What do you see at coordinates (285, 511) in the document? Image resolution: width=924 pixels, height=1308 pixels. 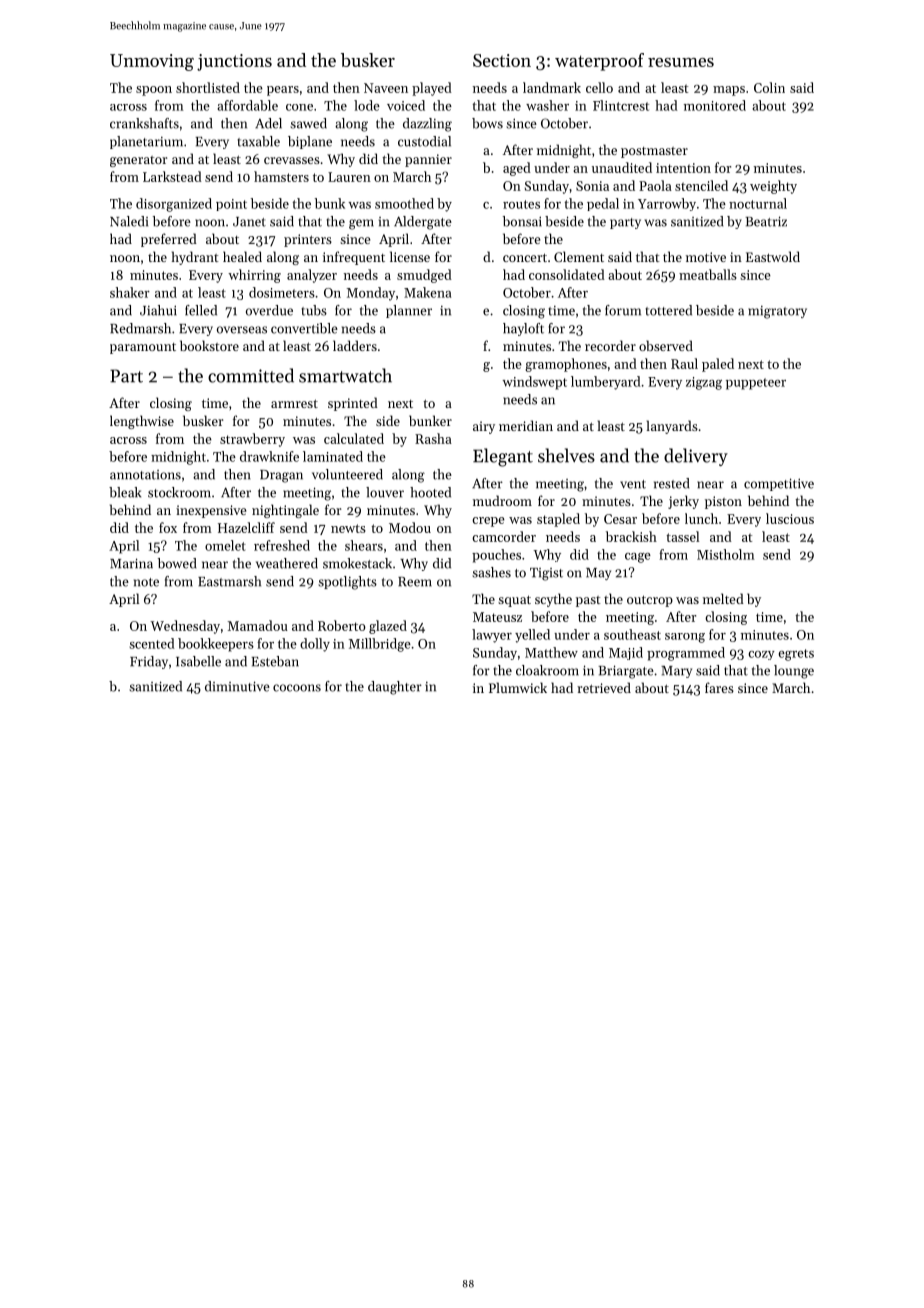 I see `nightingale` at bounding box center [285, 511].
